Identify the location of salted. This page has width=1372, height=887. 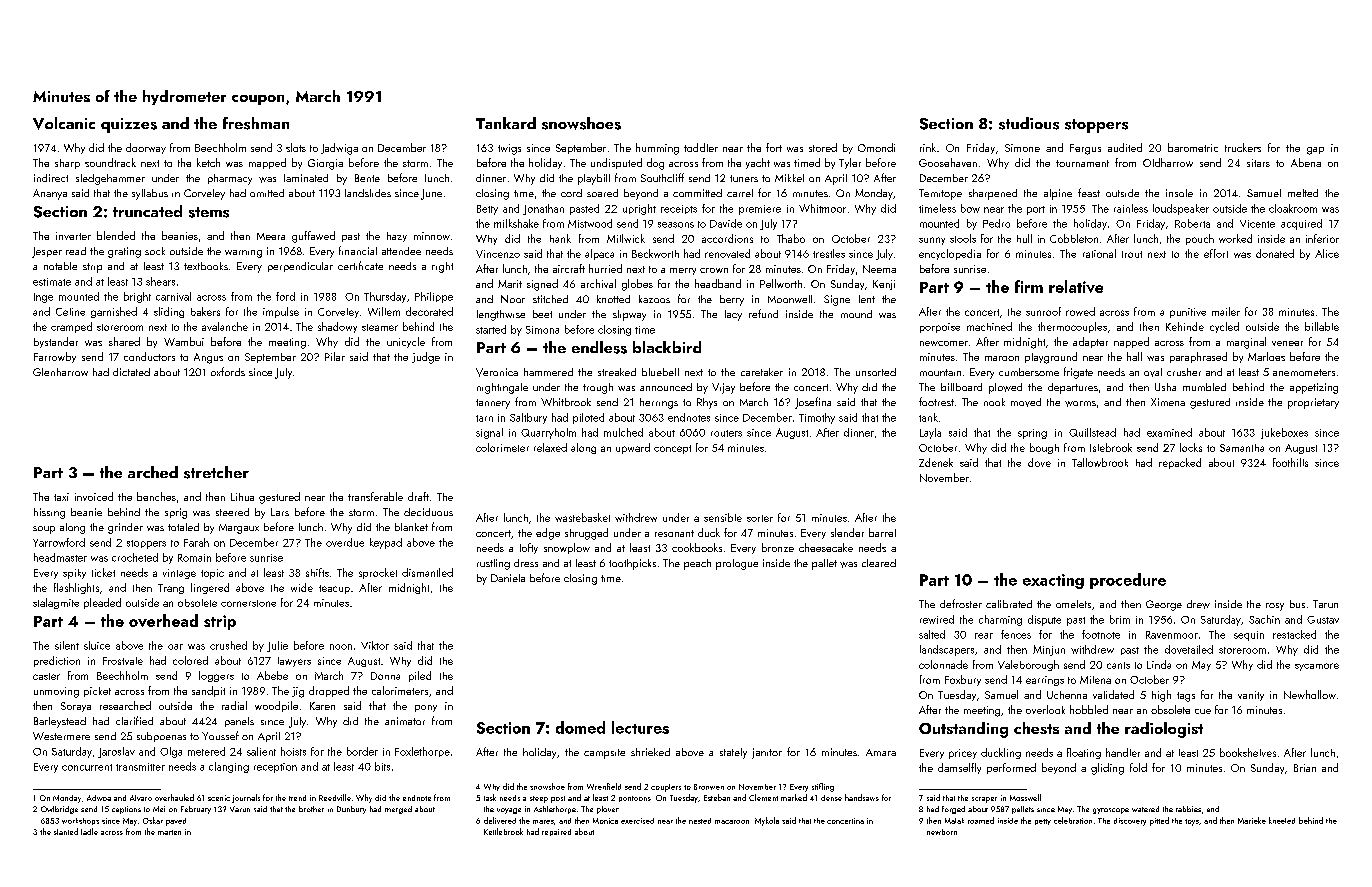
(932, 634).
